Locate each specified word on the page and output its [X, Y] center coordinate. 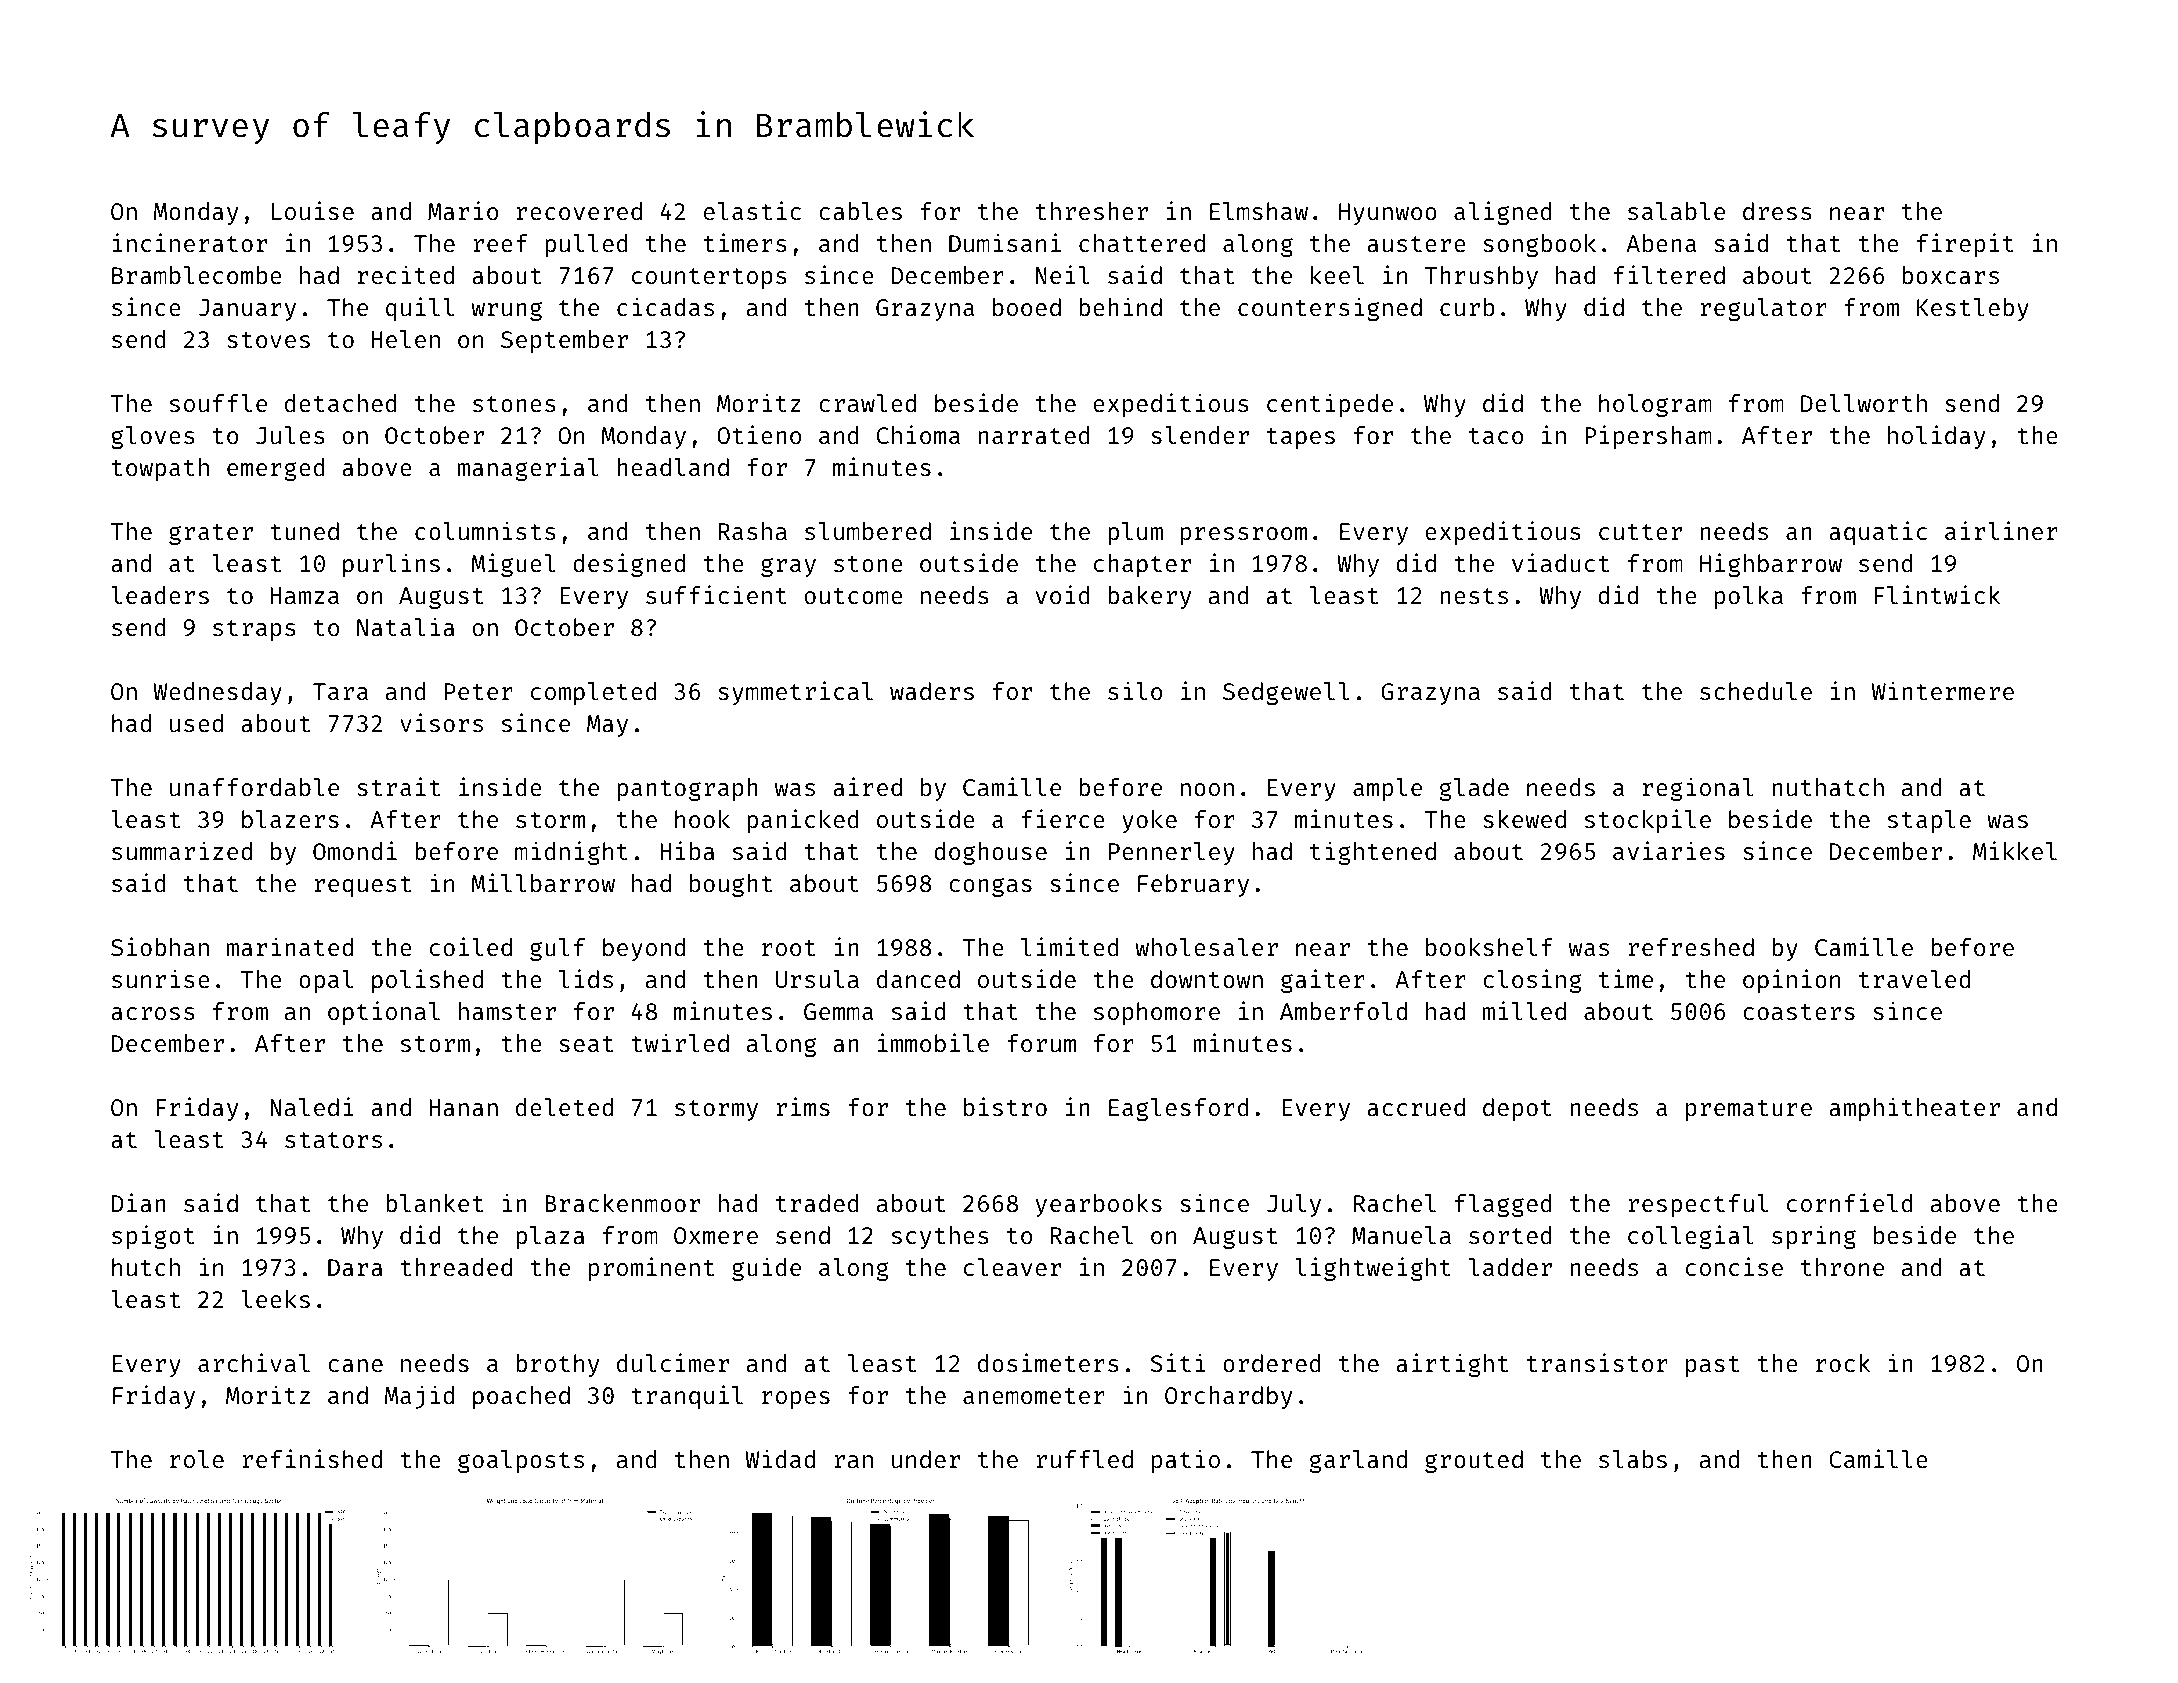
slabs [1633, 1459]
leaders [160, 595]
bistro [1005, 1106]
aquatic [1878, 533]
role [197, 1459]
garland [1358, 1461]
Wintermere [1943, 690]
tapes [1301, 438]
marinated [289, 946]
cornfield [1850, 1202]
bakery [1149, 597]
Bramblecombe [197, 275]
